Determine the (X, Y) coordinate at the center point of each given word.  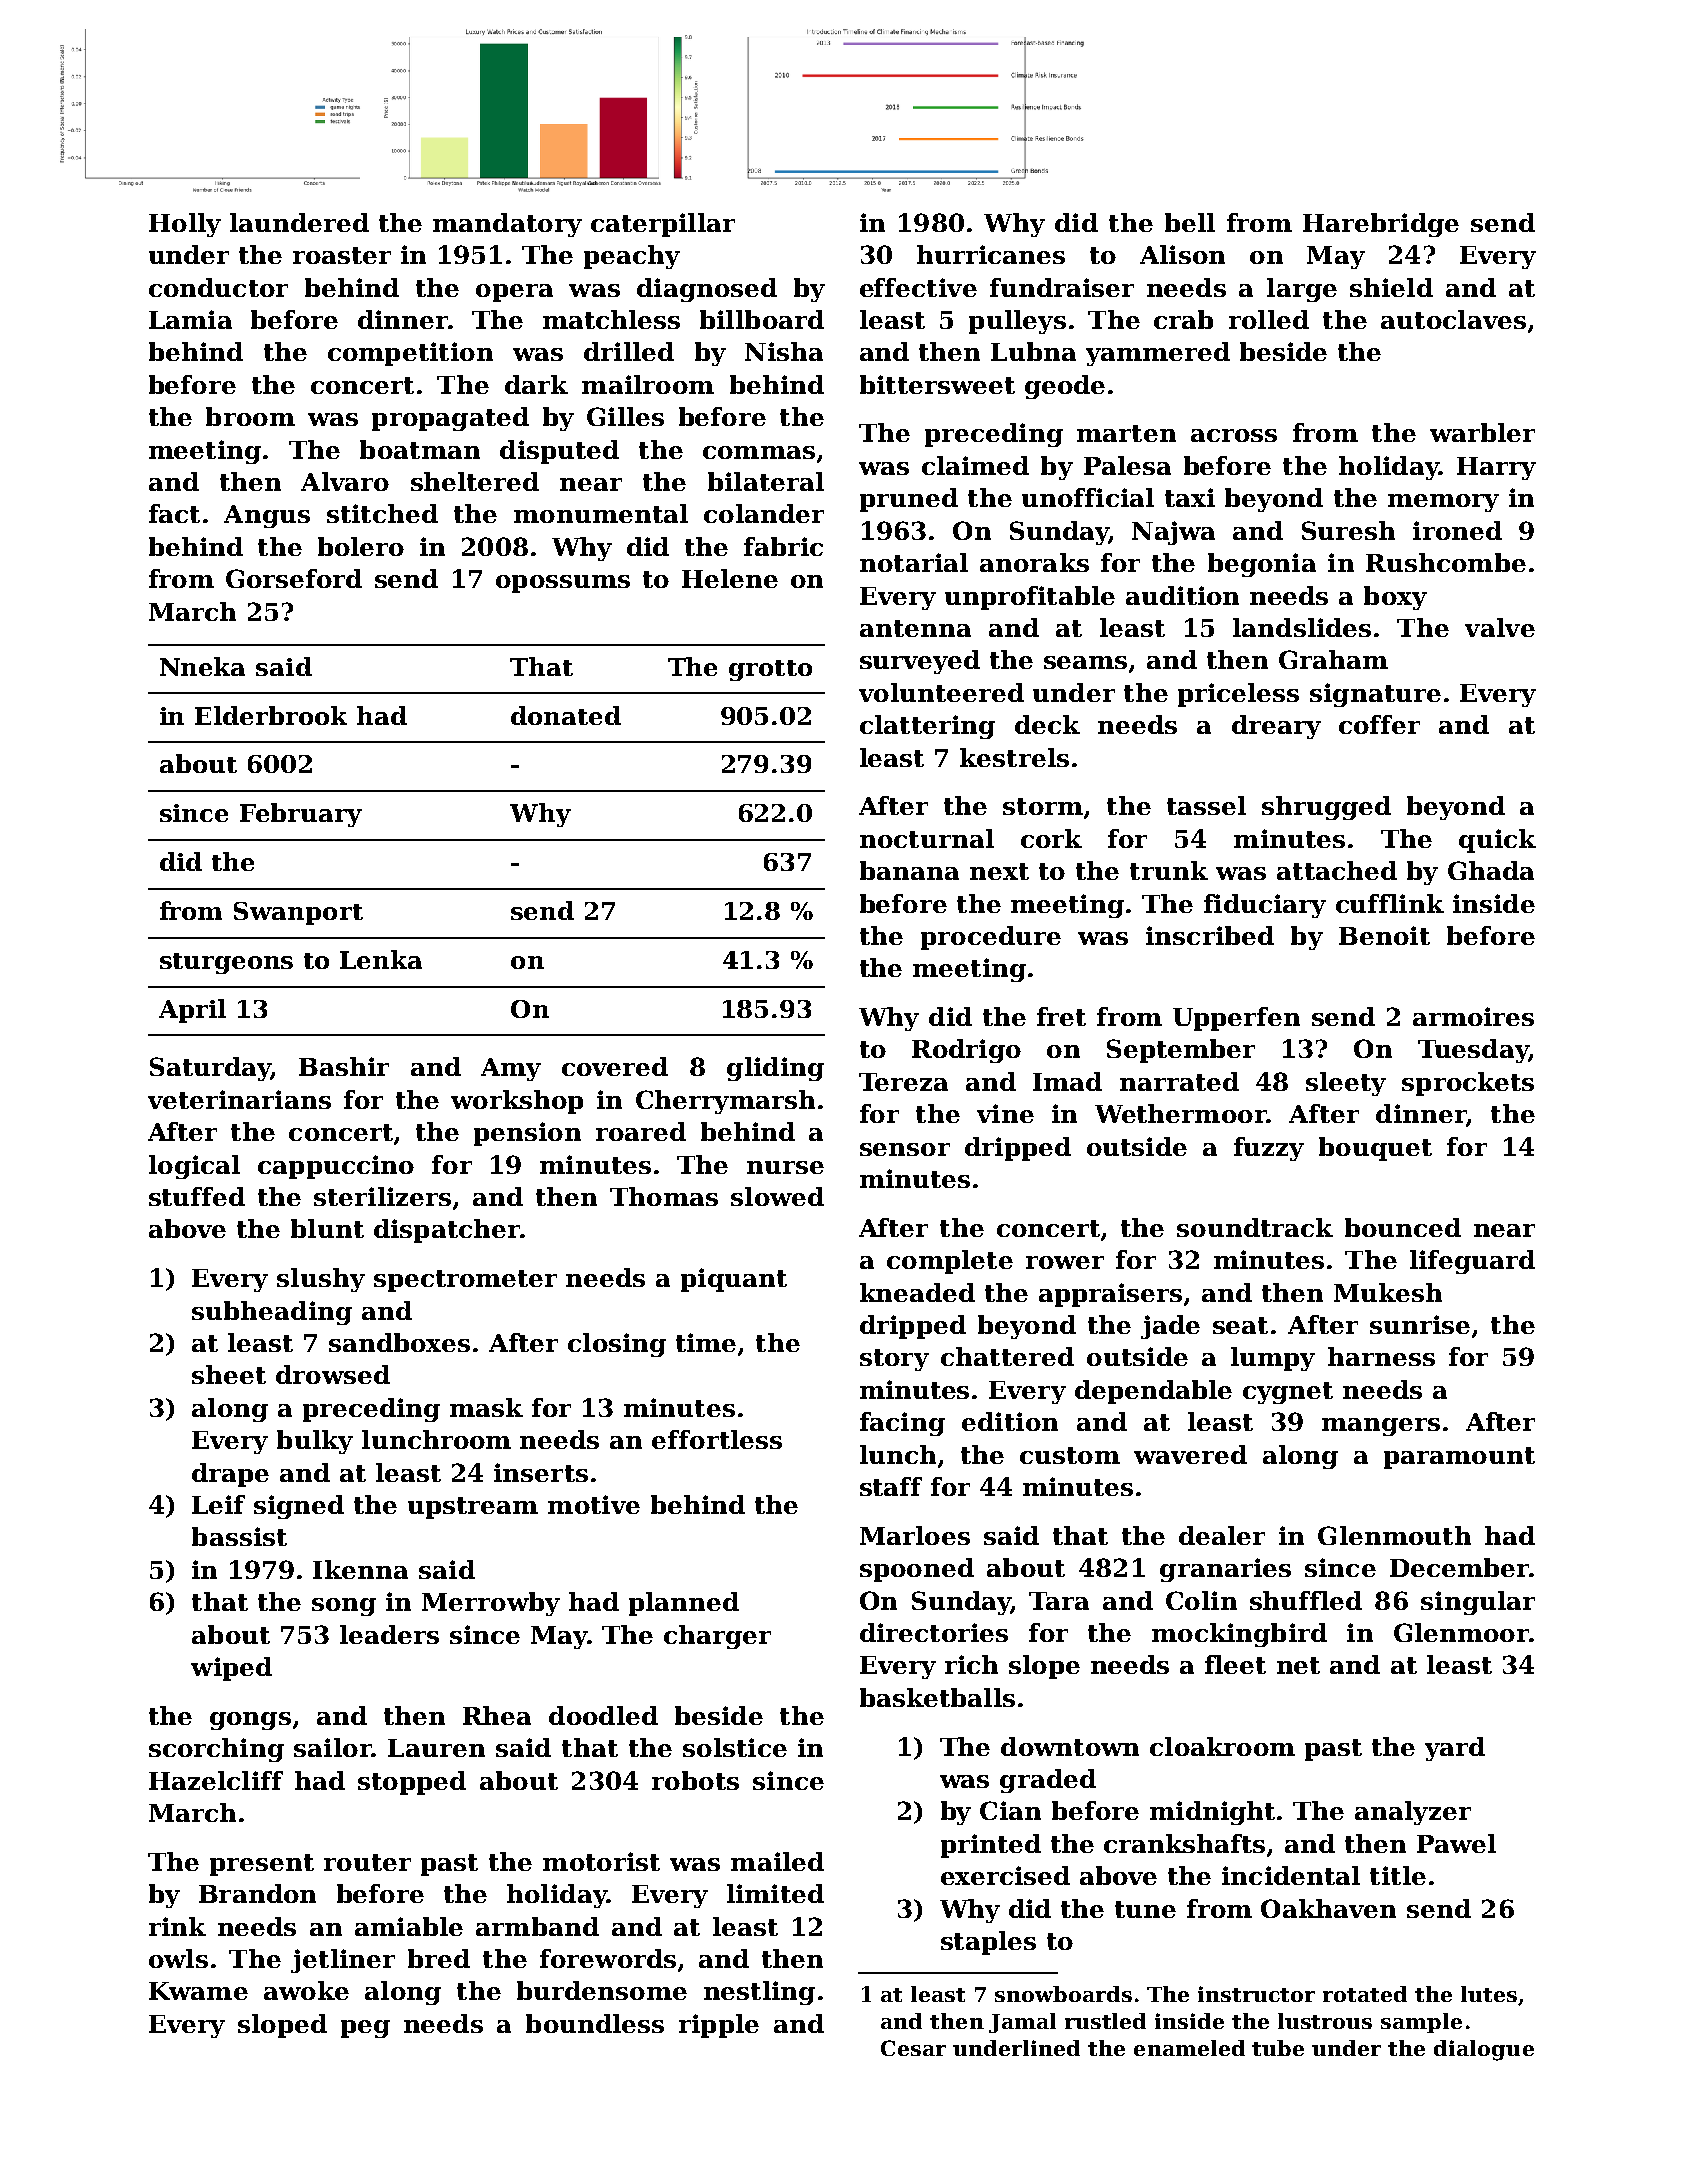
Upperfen (1236, 1019)
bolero (361, 546)
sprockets (1468, 1084)
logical (194, 1167)
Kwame (198, 1991)
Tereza (903, 1082)
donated (566, 715)
